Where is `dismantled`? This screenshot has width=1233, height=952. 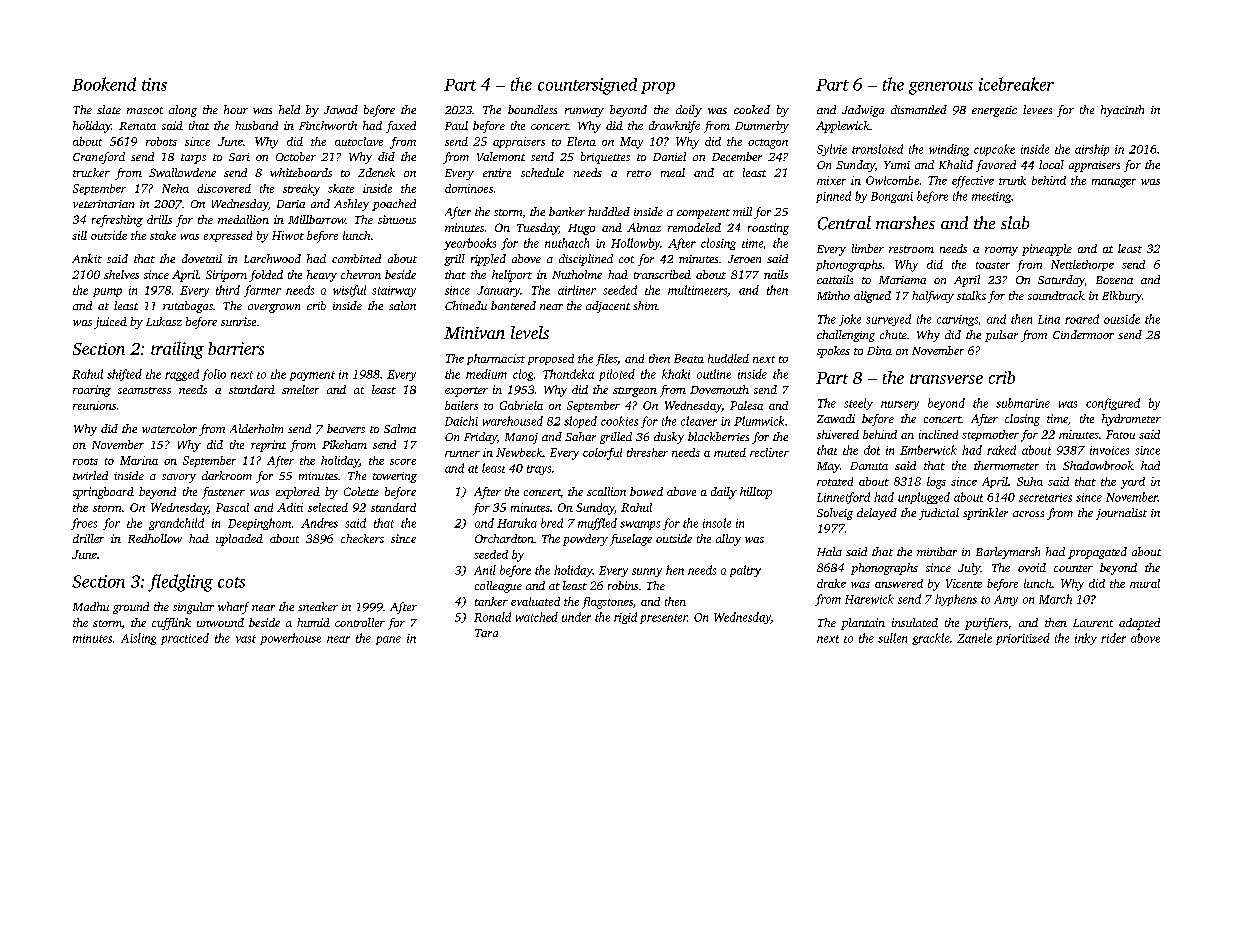
dismantled is located at coordinates (919, 109).
